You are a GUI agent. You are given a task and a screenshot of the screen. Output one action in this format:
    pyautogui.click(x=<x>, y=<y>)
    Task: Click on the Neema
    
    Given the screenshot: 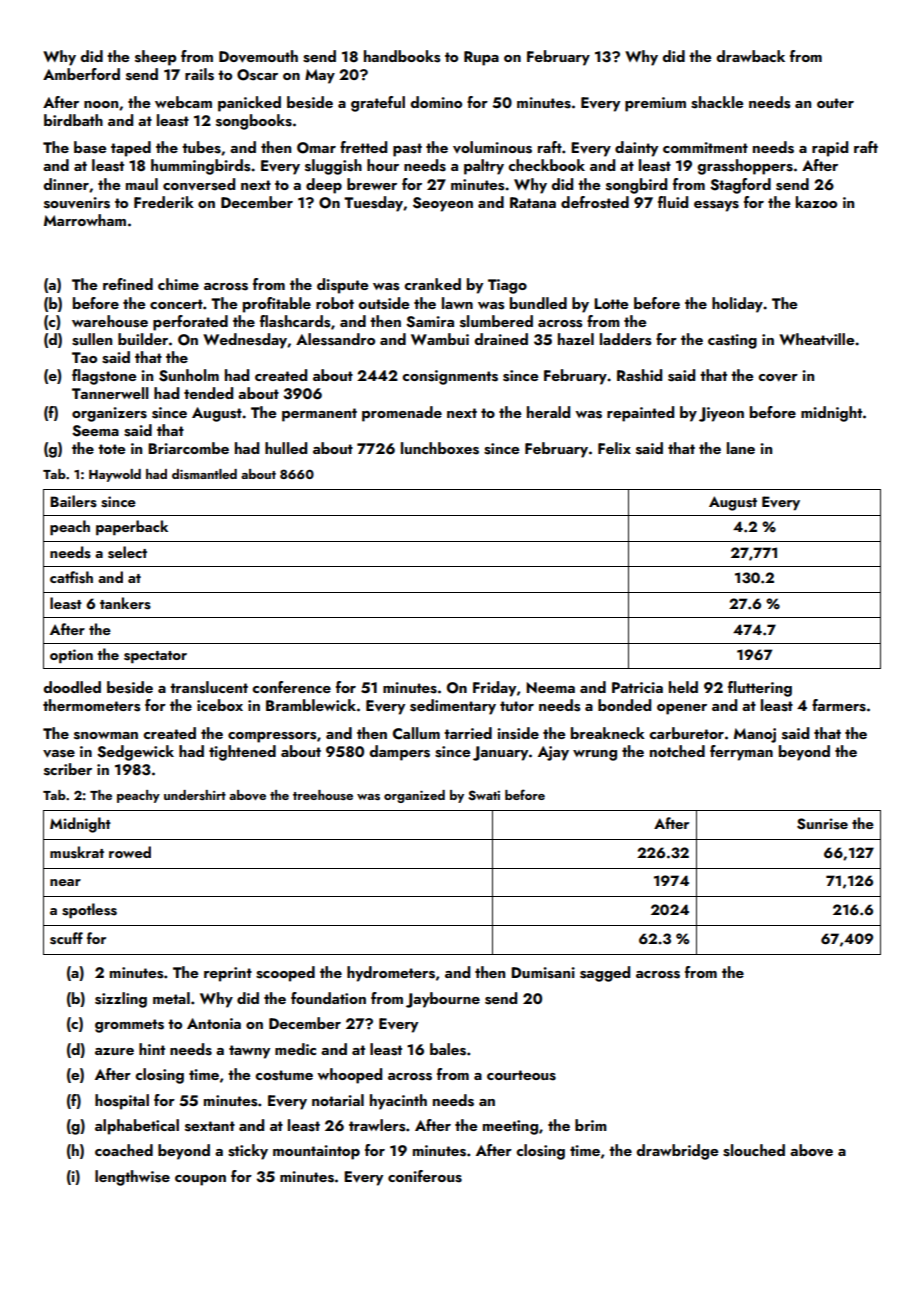 What is the action you would take?
    pyautogui.click(x=550, y=687)
